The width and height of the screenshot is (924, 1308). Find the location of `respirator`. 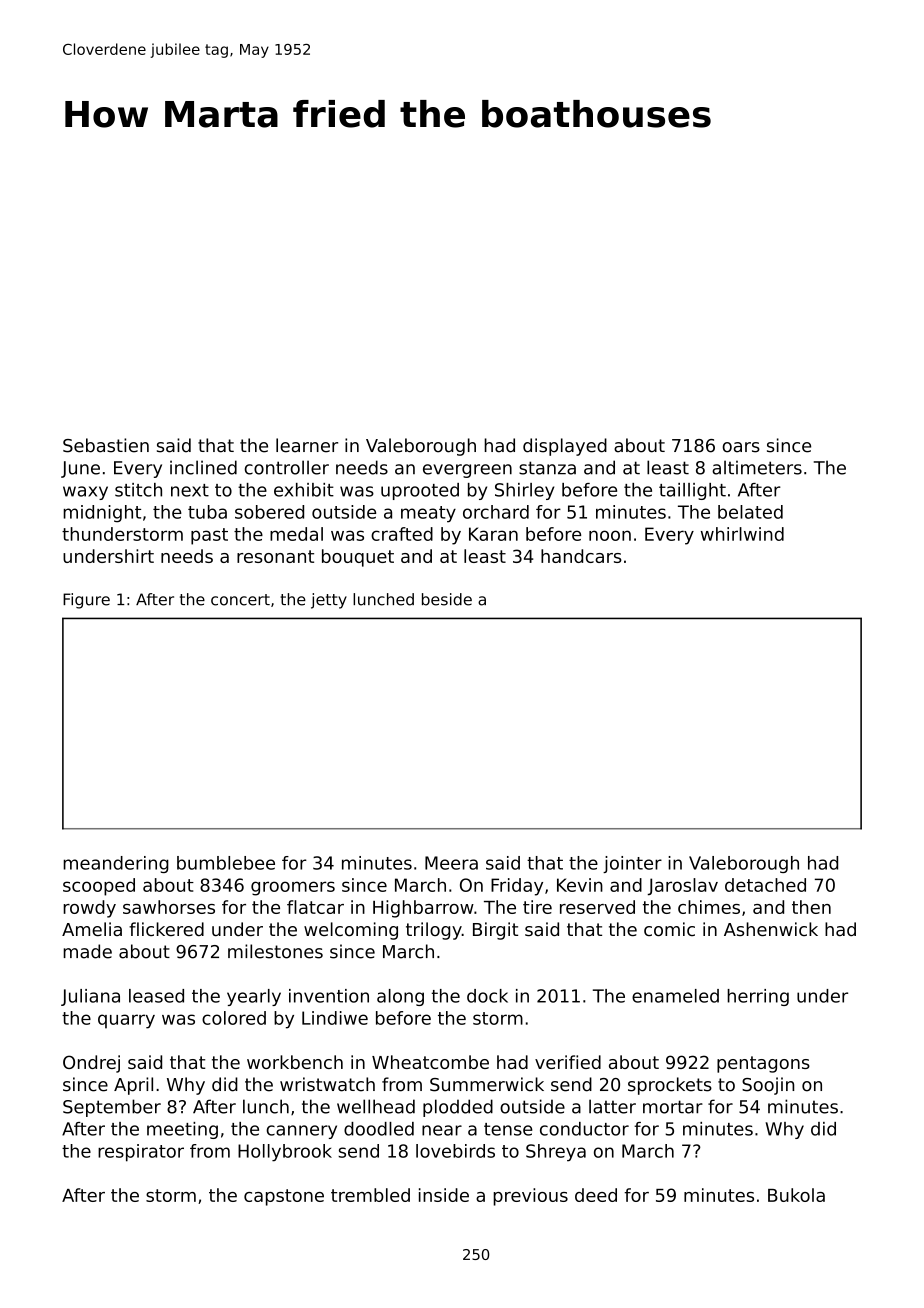

respirator is located at coordinates (141, 1153).
